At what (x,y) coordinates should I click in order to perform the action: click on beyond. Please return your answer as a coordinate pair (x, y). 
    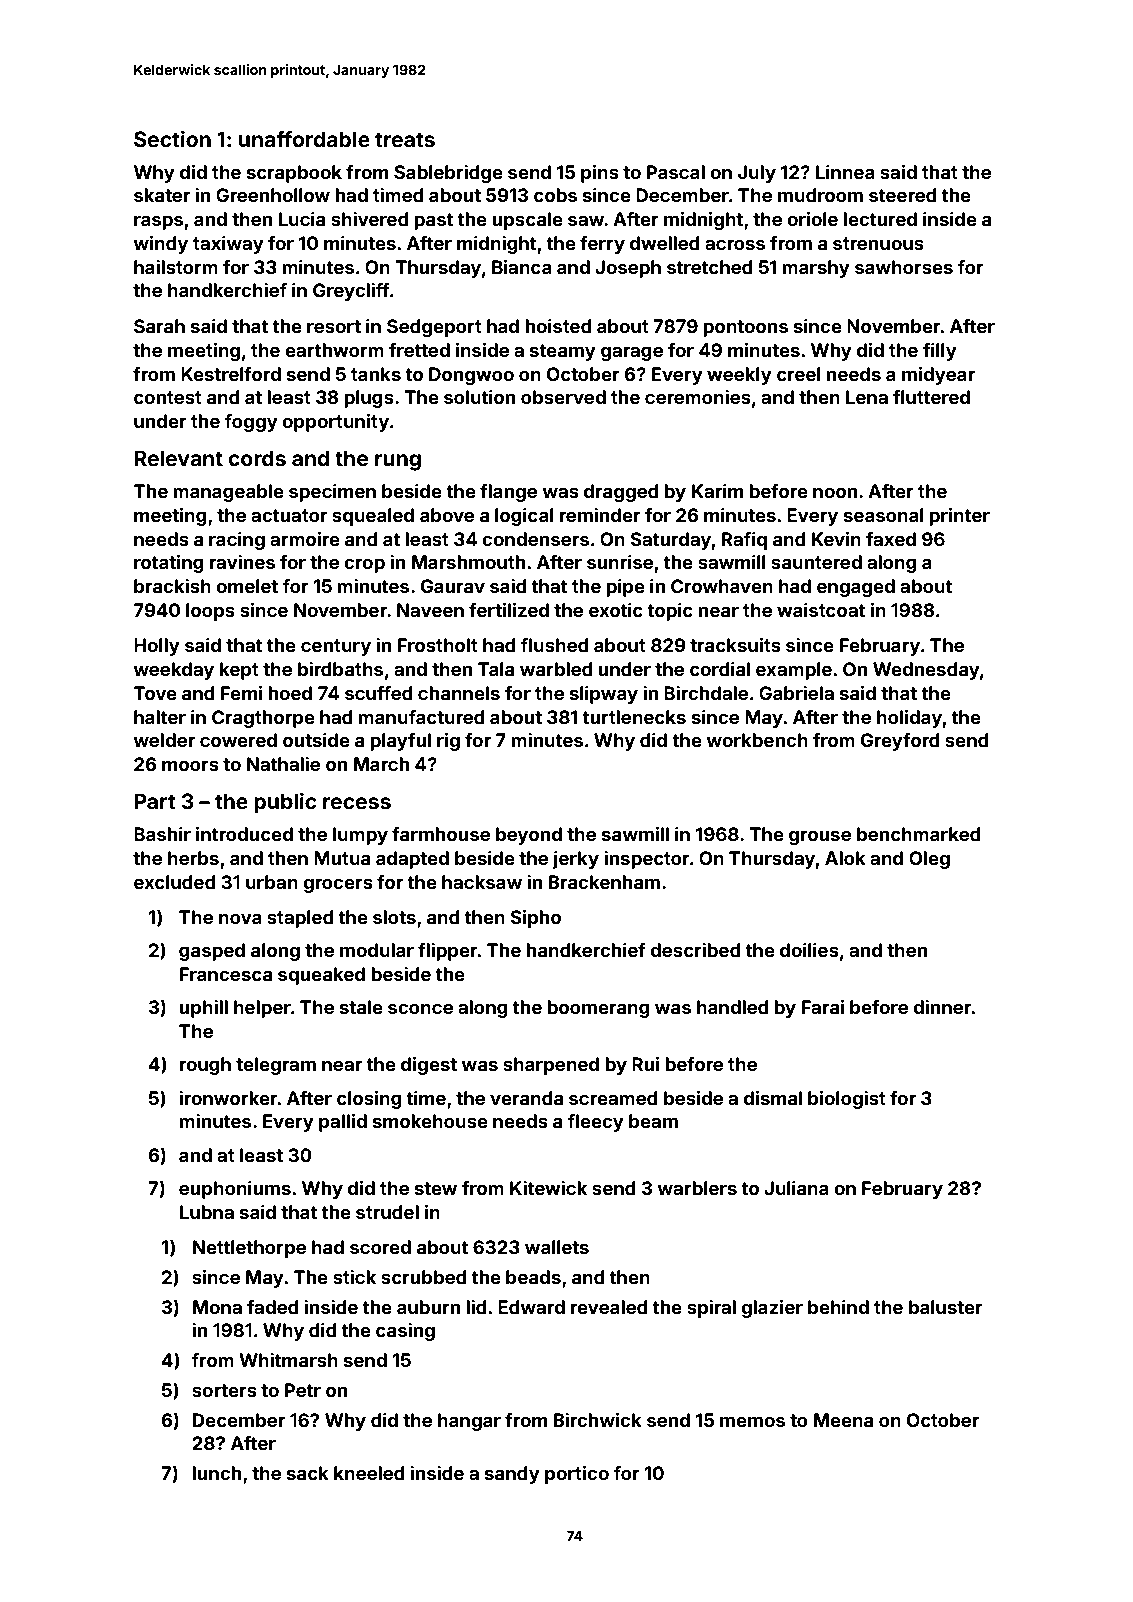
    Looking at the image, I should click on (529, 836).
